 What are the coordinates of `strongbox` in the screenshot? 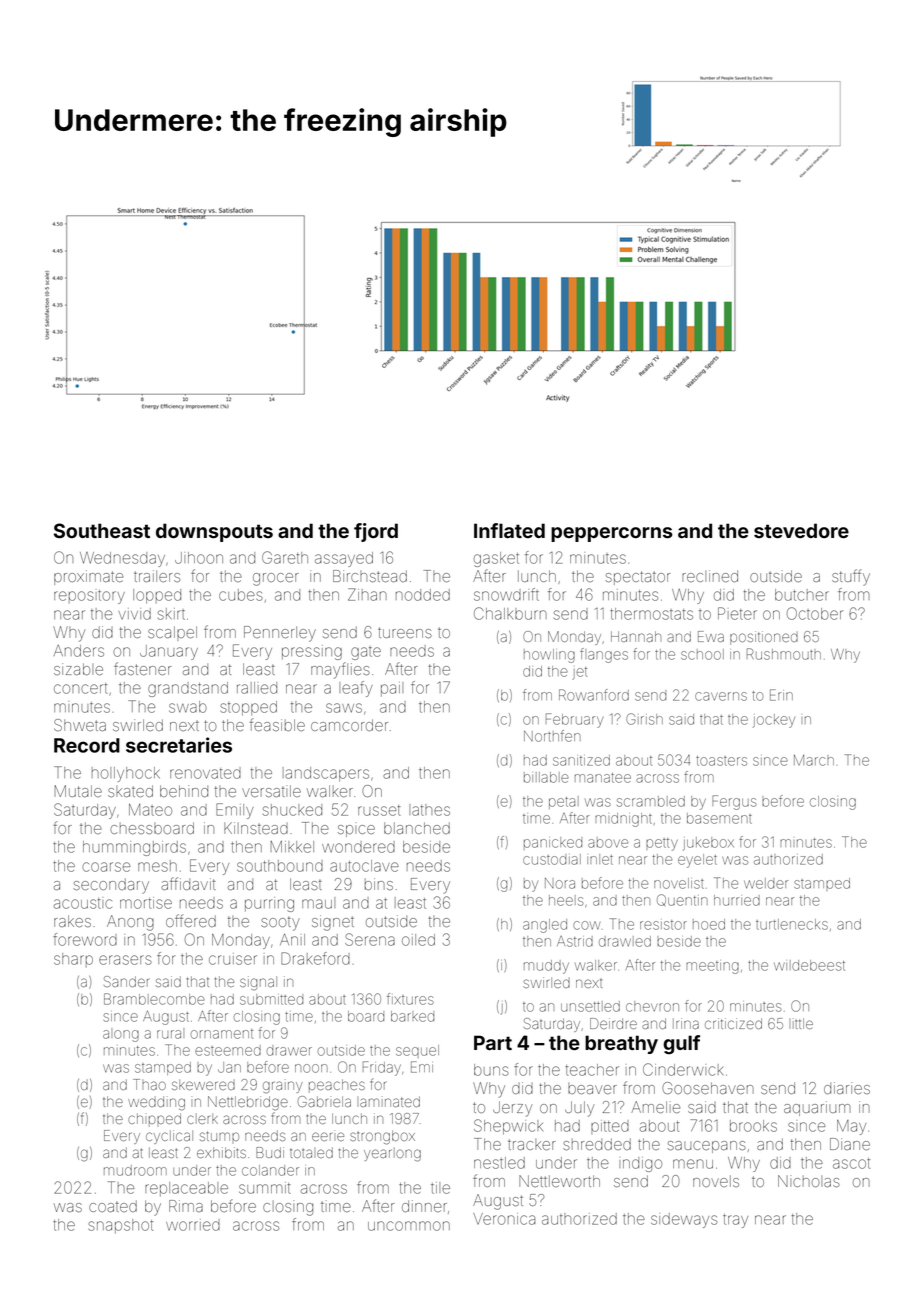 It's located at (382, 1137).
